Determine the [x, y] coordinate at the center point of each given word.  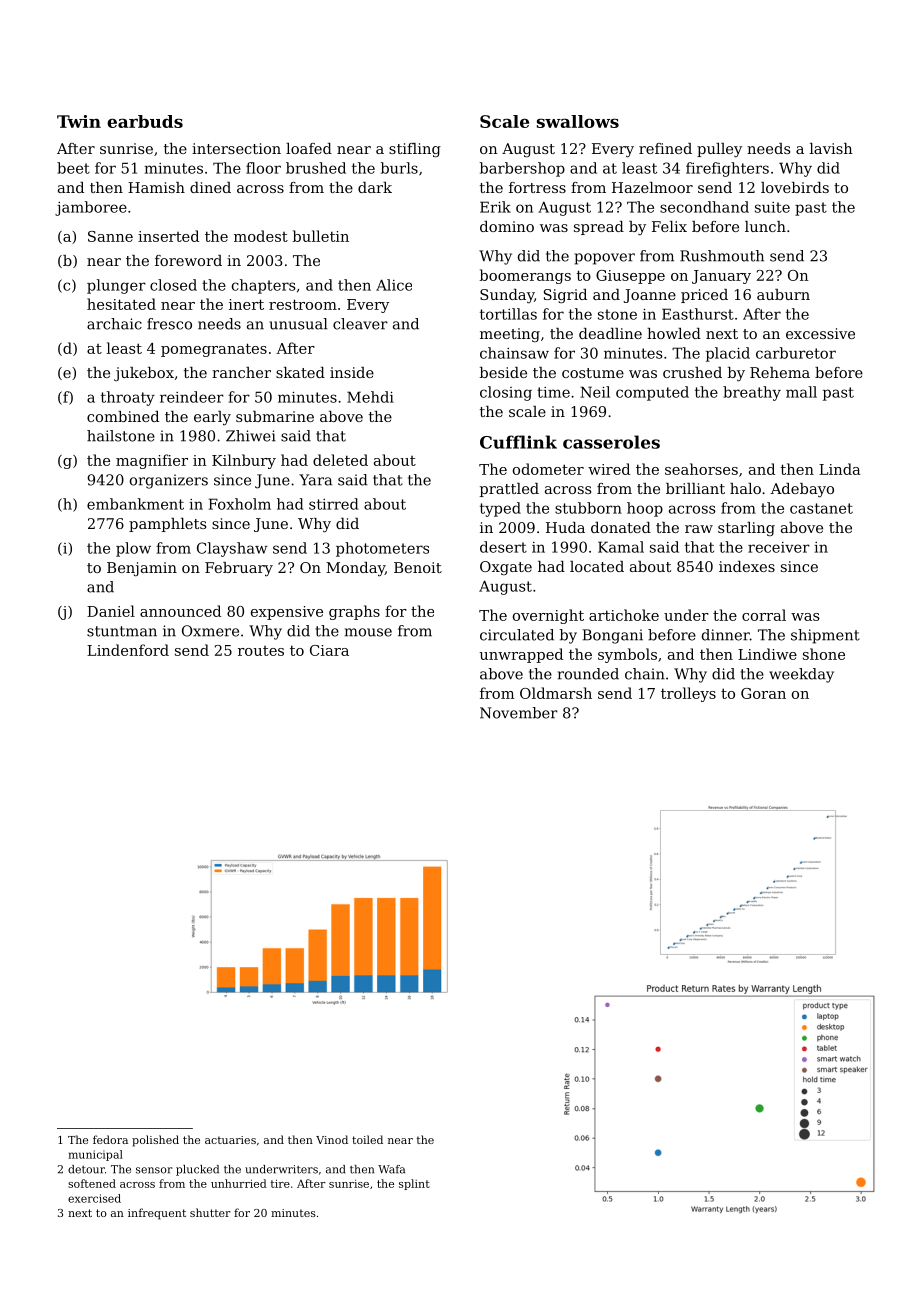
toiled [367, 1139]
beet [73, 168]
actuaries [230, 1140]
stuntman [122, 631]
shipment [825, 636]
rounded [588, 674]
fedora [110, 1139]
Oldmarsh [556, 693]
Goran [763, 693]
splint [414, 1184]
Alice [394, 285]
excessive [820, 333]
